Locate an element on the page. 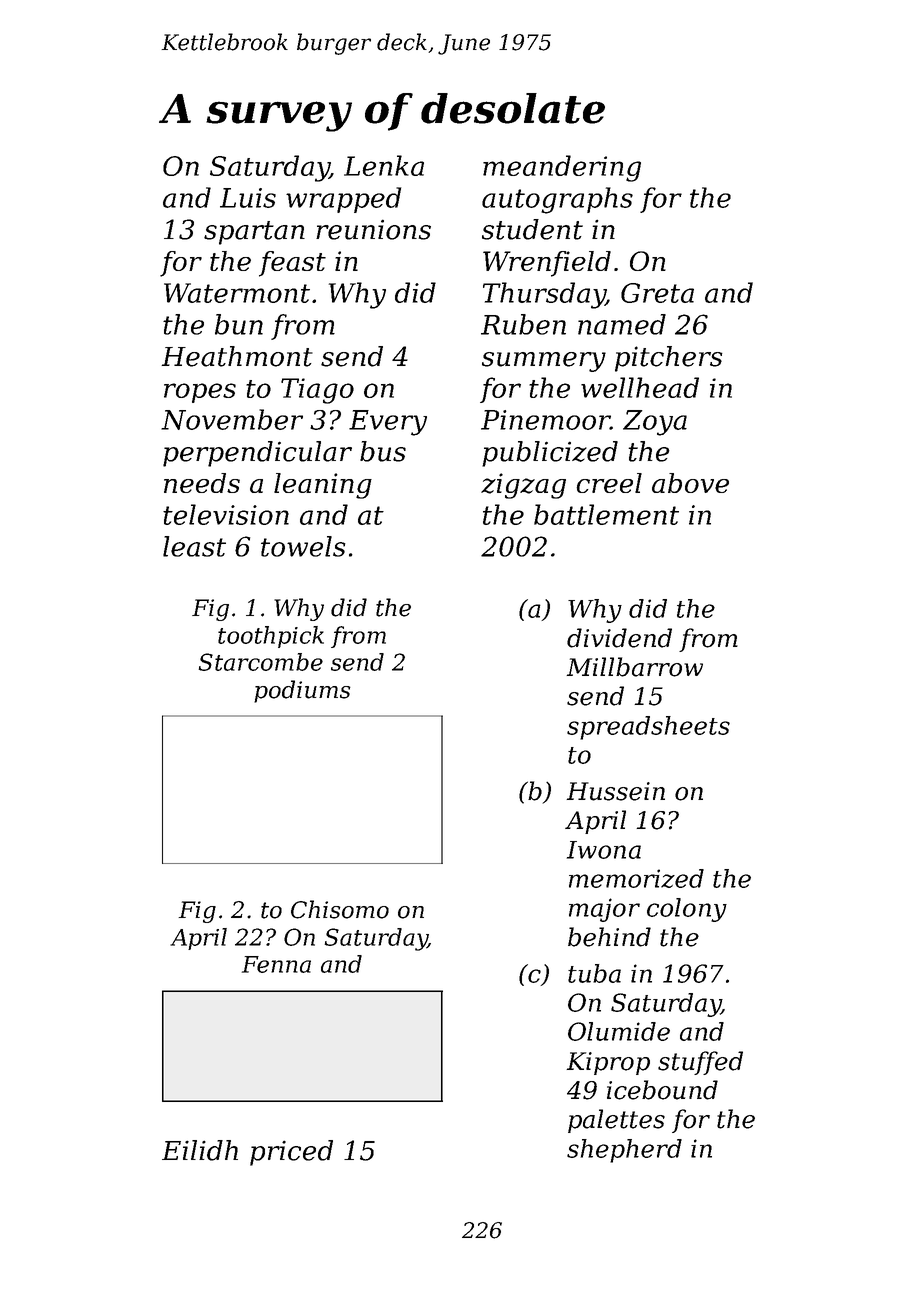 The width and height of the image is (924, 1311). autographs is located at coordinates (557, 200).
